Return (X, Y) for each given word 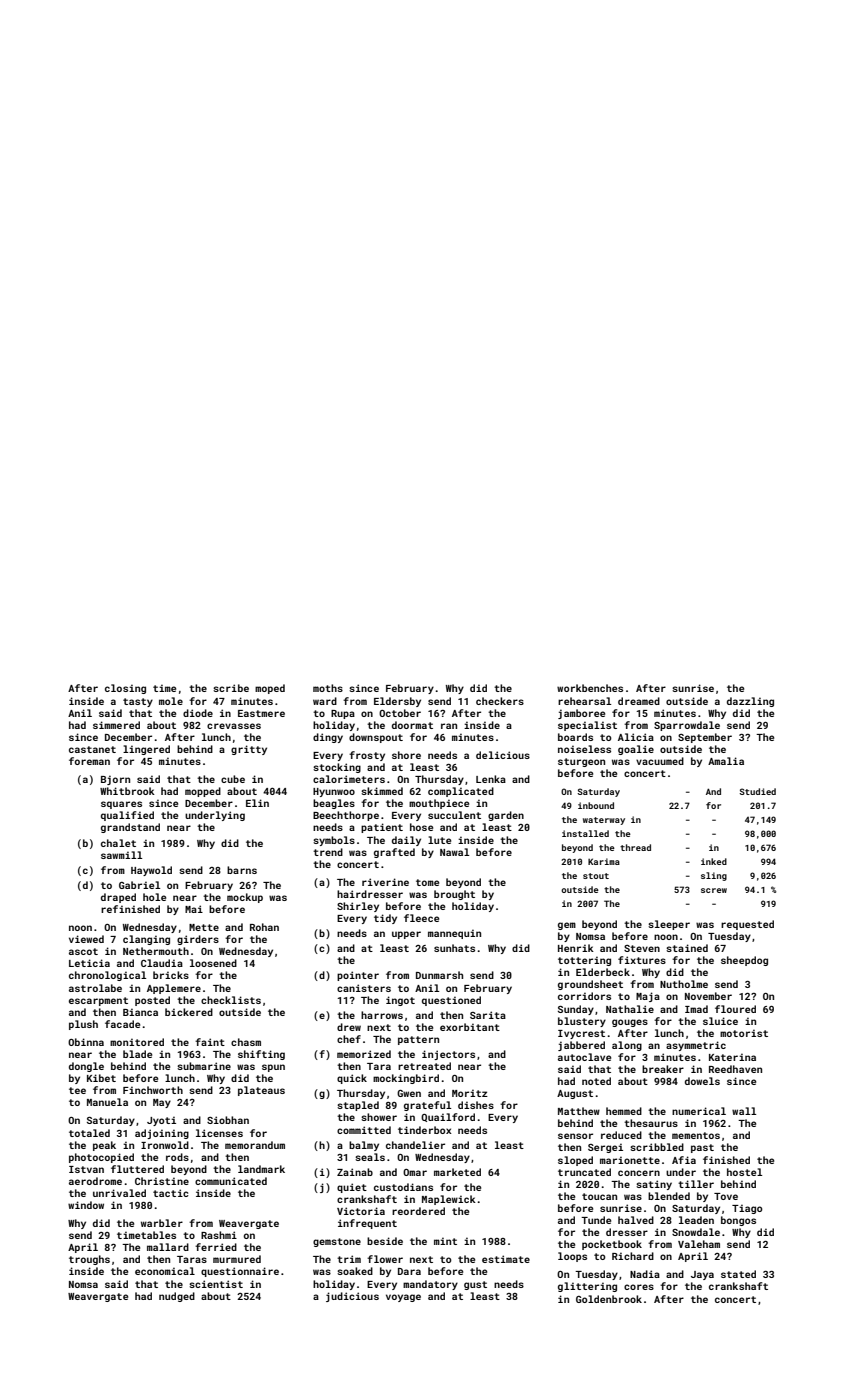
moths (328, 688)
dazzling (750, 702)
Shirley (358, 907)
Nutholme (684, 984)
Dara (409, 1271)
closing (125, 689)
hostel (744, 1172)
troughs (89, 1260)
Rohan (264, 927)
